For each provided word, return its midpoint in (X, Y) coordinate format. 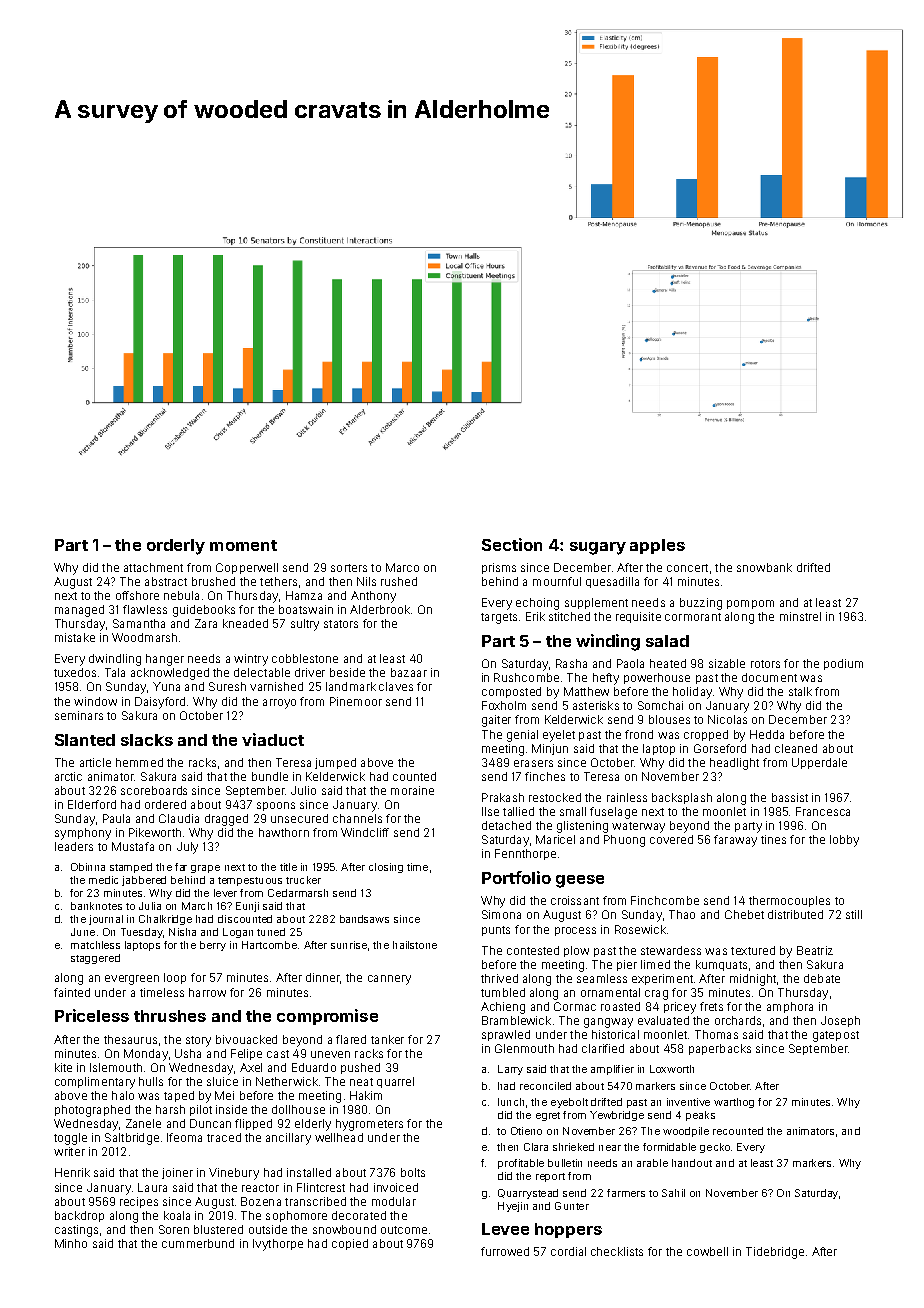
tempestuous (250, 881)
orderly (176, 547)
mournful (557, 581)
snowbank (764, 567)
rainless (627, 797)
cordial (568, 1251)
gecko (715, 1148)
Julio (303, 790)
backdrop (79, 1216)
